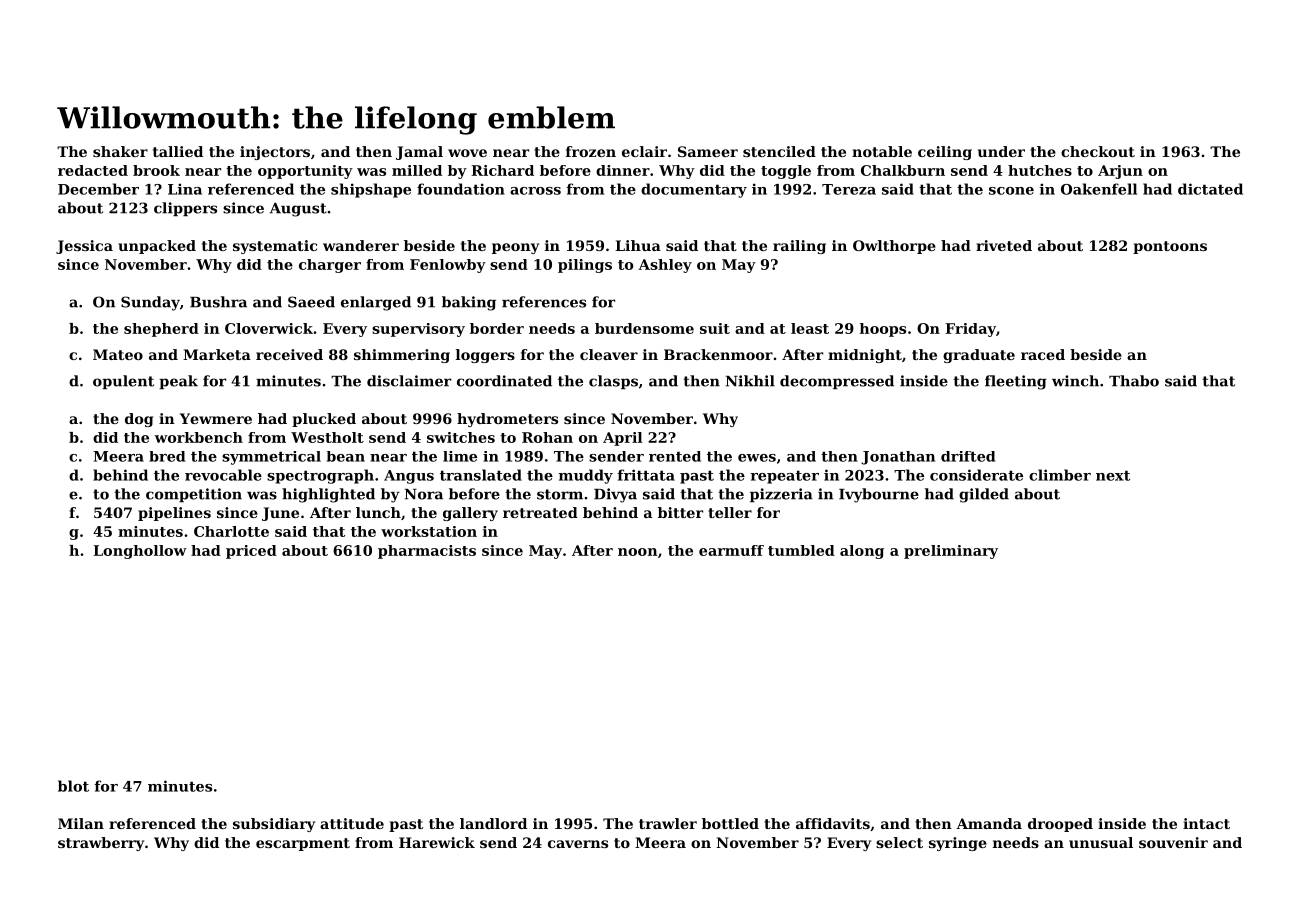 The width and height of the screenshot is (1308, 924). I want to click on workbench, so click(198, 437).
